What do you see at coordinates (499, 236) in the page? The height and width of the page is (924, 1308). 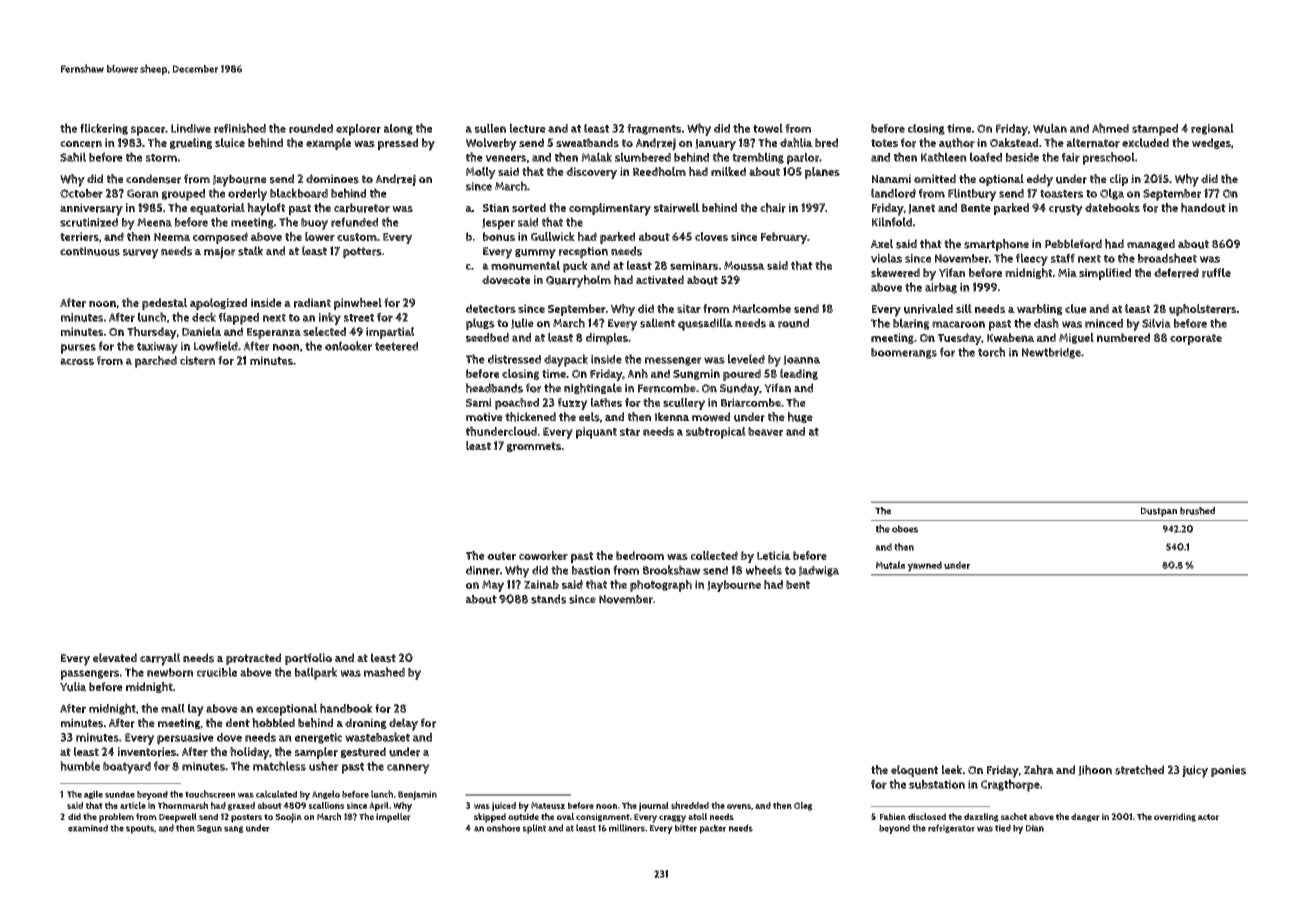 I see `bonus` at bounding box center [499, 236].
